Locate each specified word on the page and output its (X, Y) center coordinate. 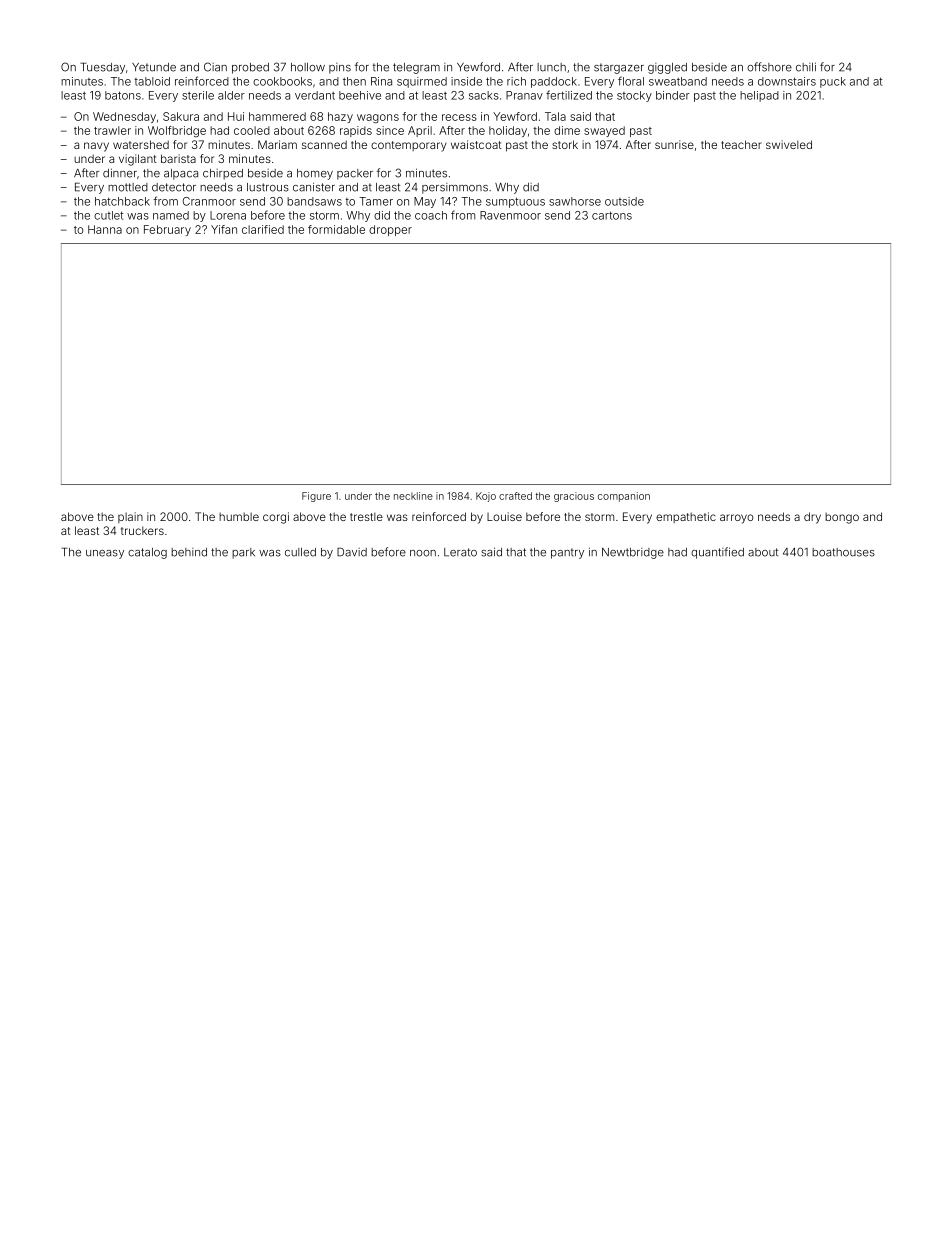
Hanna (105, 229)
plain (130, 517)
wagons (378, 119)
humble (239, 517)
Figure (316, 497)
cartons (612, 215)
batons (123, 95)
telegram (416, 68)
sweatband (678, 81)
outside (624, 201)
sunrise (674, 144)
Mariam (277, 144)
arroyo (737, 519)
